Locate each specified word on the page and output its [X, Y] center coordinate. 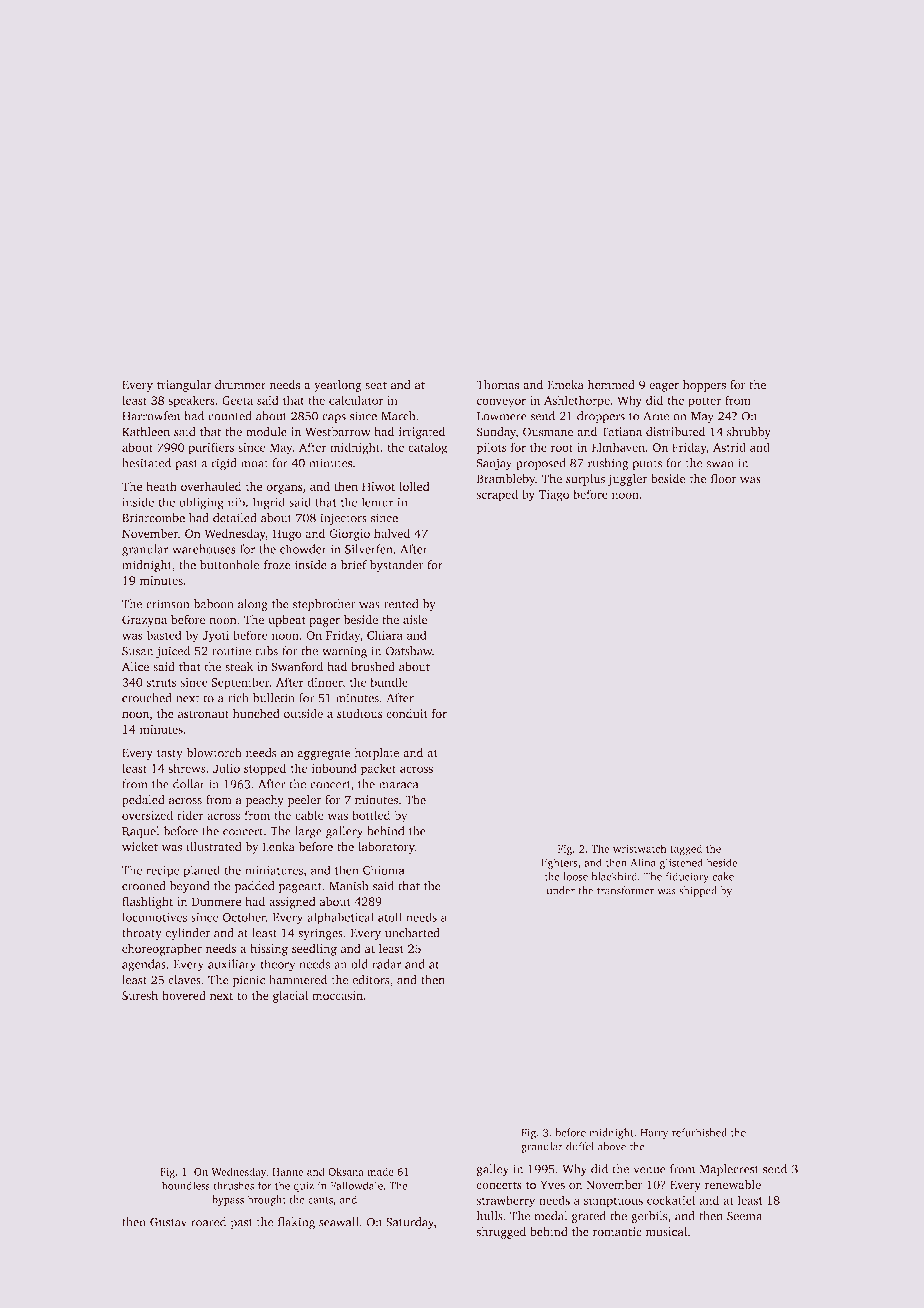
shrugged [501, 1233]
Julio [226, 768]
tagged [686, 849]
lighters [559, 863]
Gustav [168, 1222]
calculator [356, 400]
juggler [627, 480]
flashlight [147, 903]
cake [723, 876]
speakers [192, 401]
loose [575, 876]
